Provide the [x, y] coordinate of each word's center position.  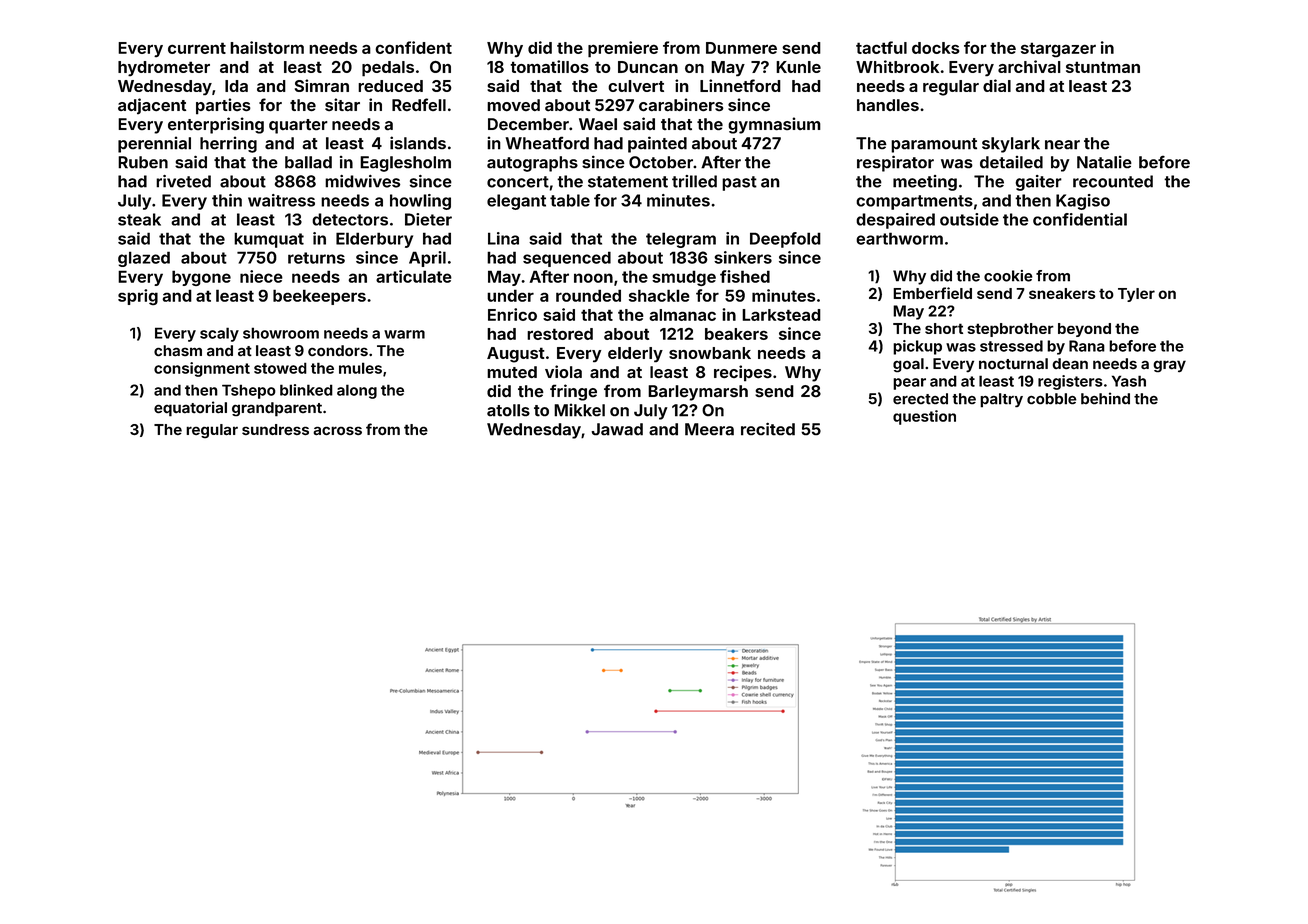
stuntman [1103, 67]
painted [657, 144]
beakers [736, 334]
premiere [623, 49]
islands [418, 143]
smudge [684, 278]
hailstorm [267, 47]
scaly [219, 334]
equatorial [190, 409]
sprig [138, 297]
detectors [350, 219]
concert [518, 182]
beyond [1084, 330]
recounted [1113, 181]
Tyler [1136, 295]
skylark [1011, 145]
